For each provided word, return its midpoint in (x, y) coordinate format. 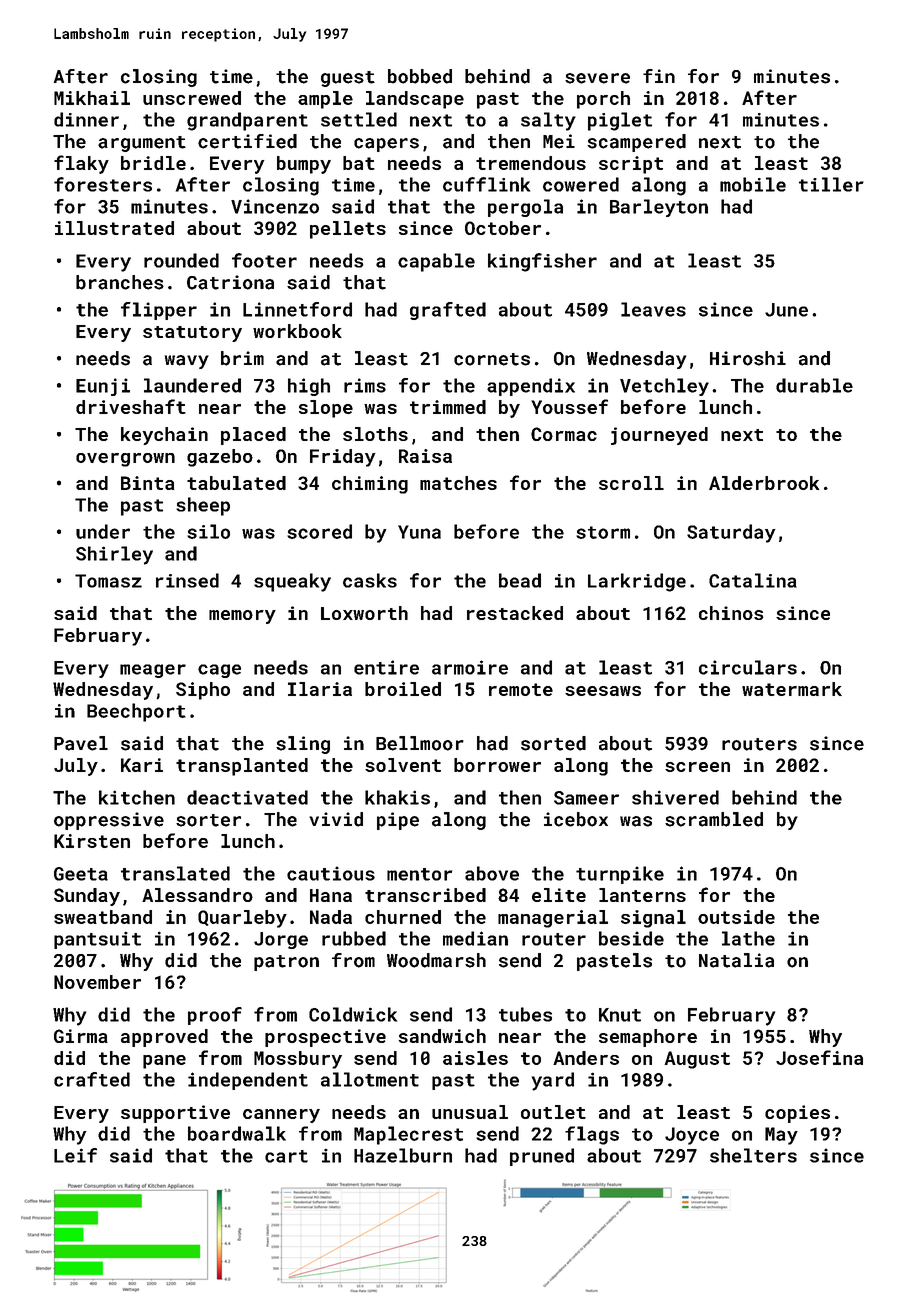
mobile (753, 184)
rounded (181, 260)
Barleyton (659, 208)
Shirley (114, 555)
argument (142, 144)
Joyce (692, 1136)
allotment (370, 1079)
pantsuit (97, 940)
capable (436, 262)
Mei (559, 141)
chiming (370, 485)
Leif (75, 1155)
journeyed (659, 436)
